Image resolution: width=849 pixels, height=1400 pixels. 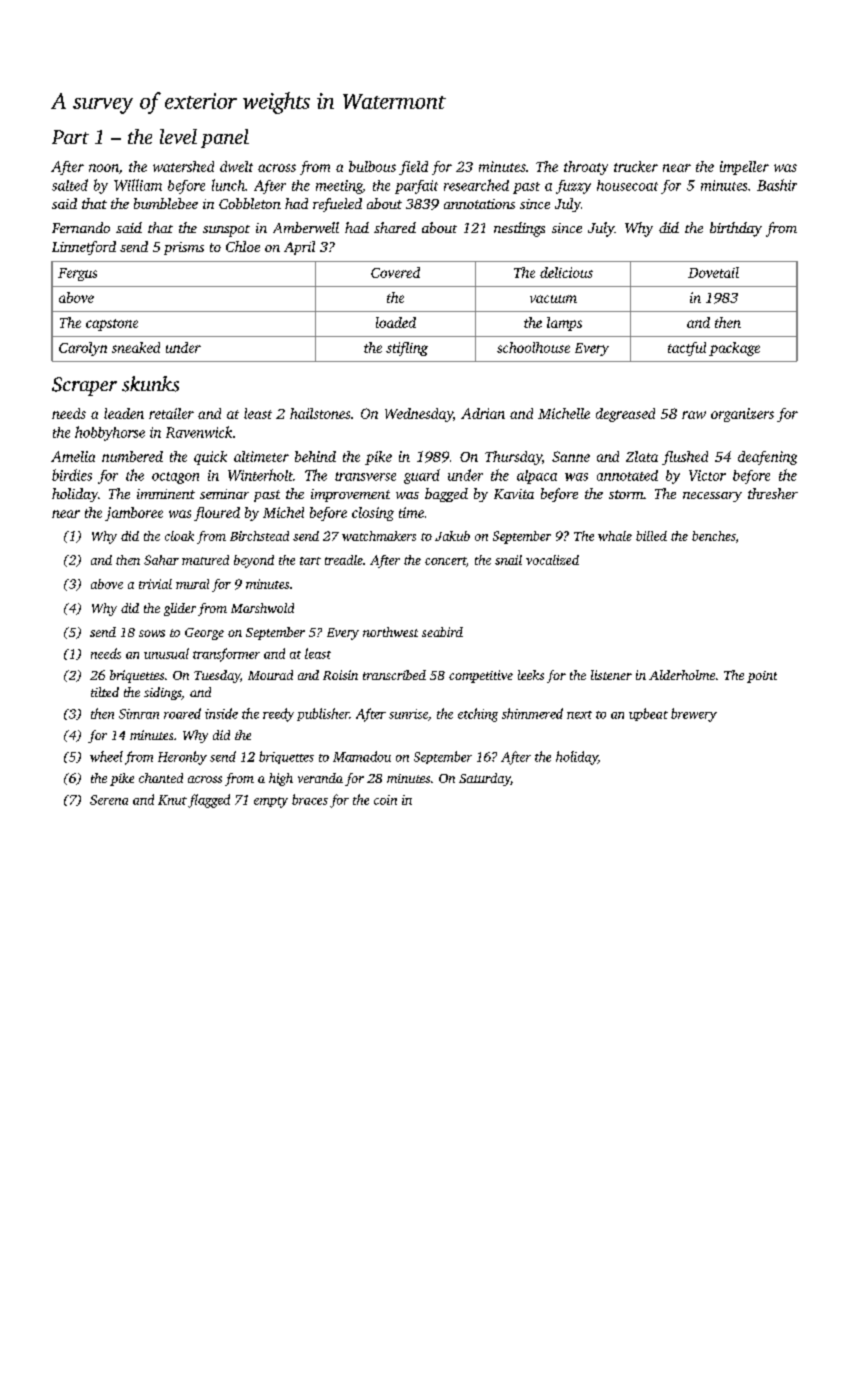 I want to click on Dovetail, so click(x=713, y=272).
